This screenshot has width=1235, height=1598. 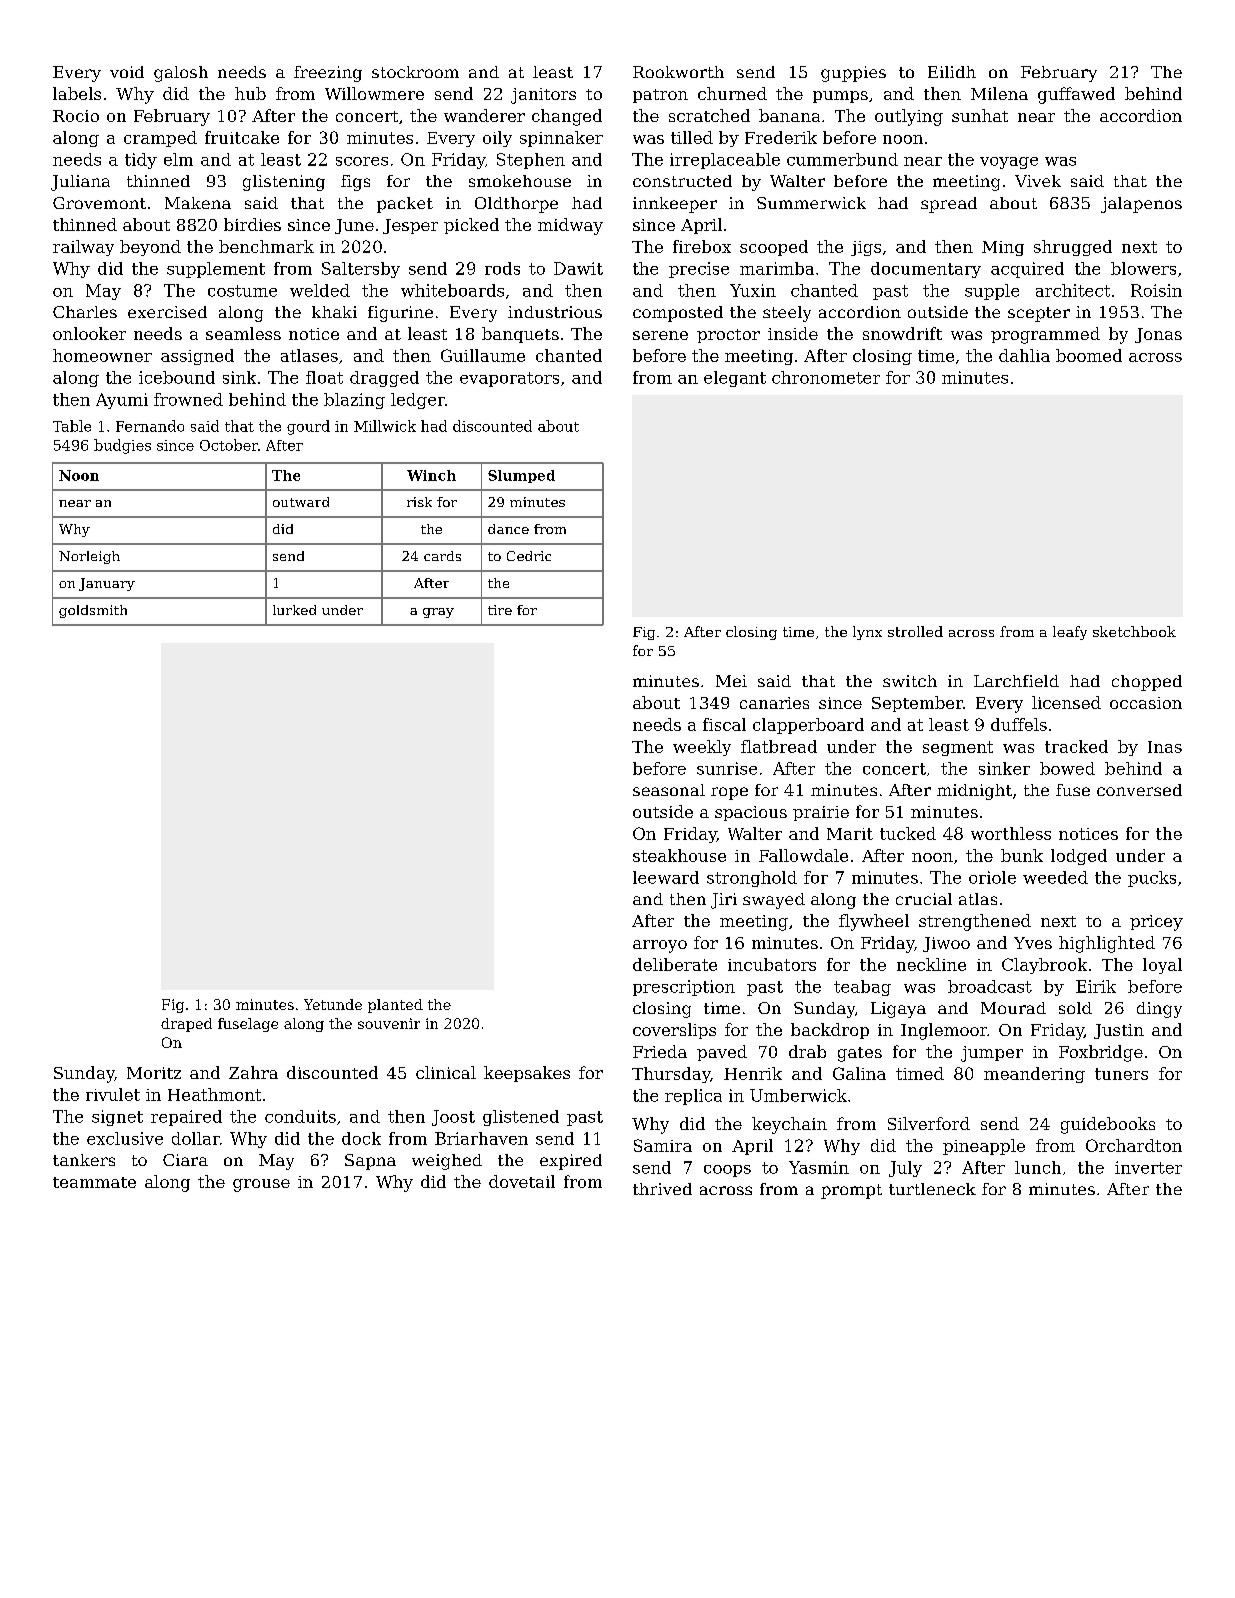 I want to click on seasonal, so click(x=669, y=790).
